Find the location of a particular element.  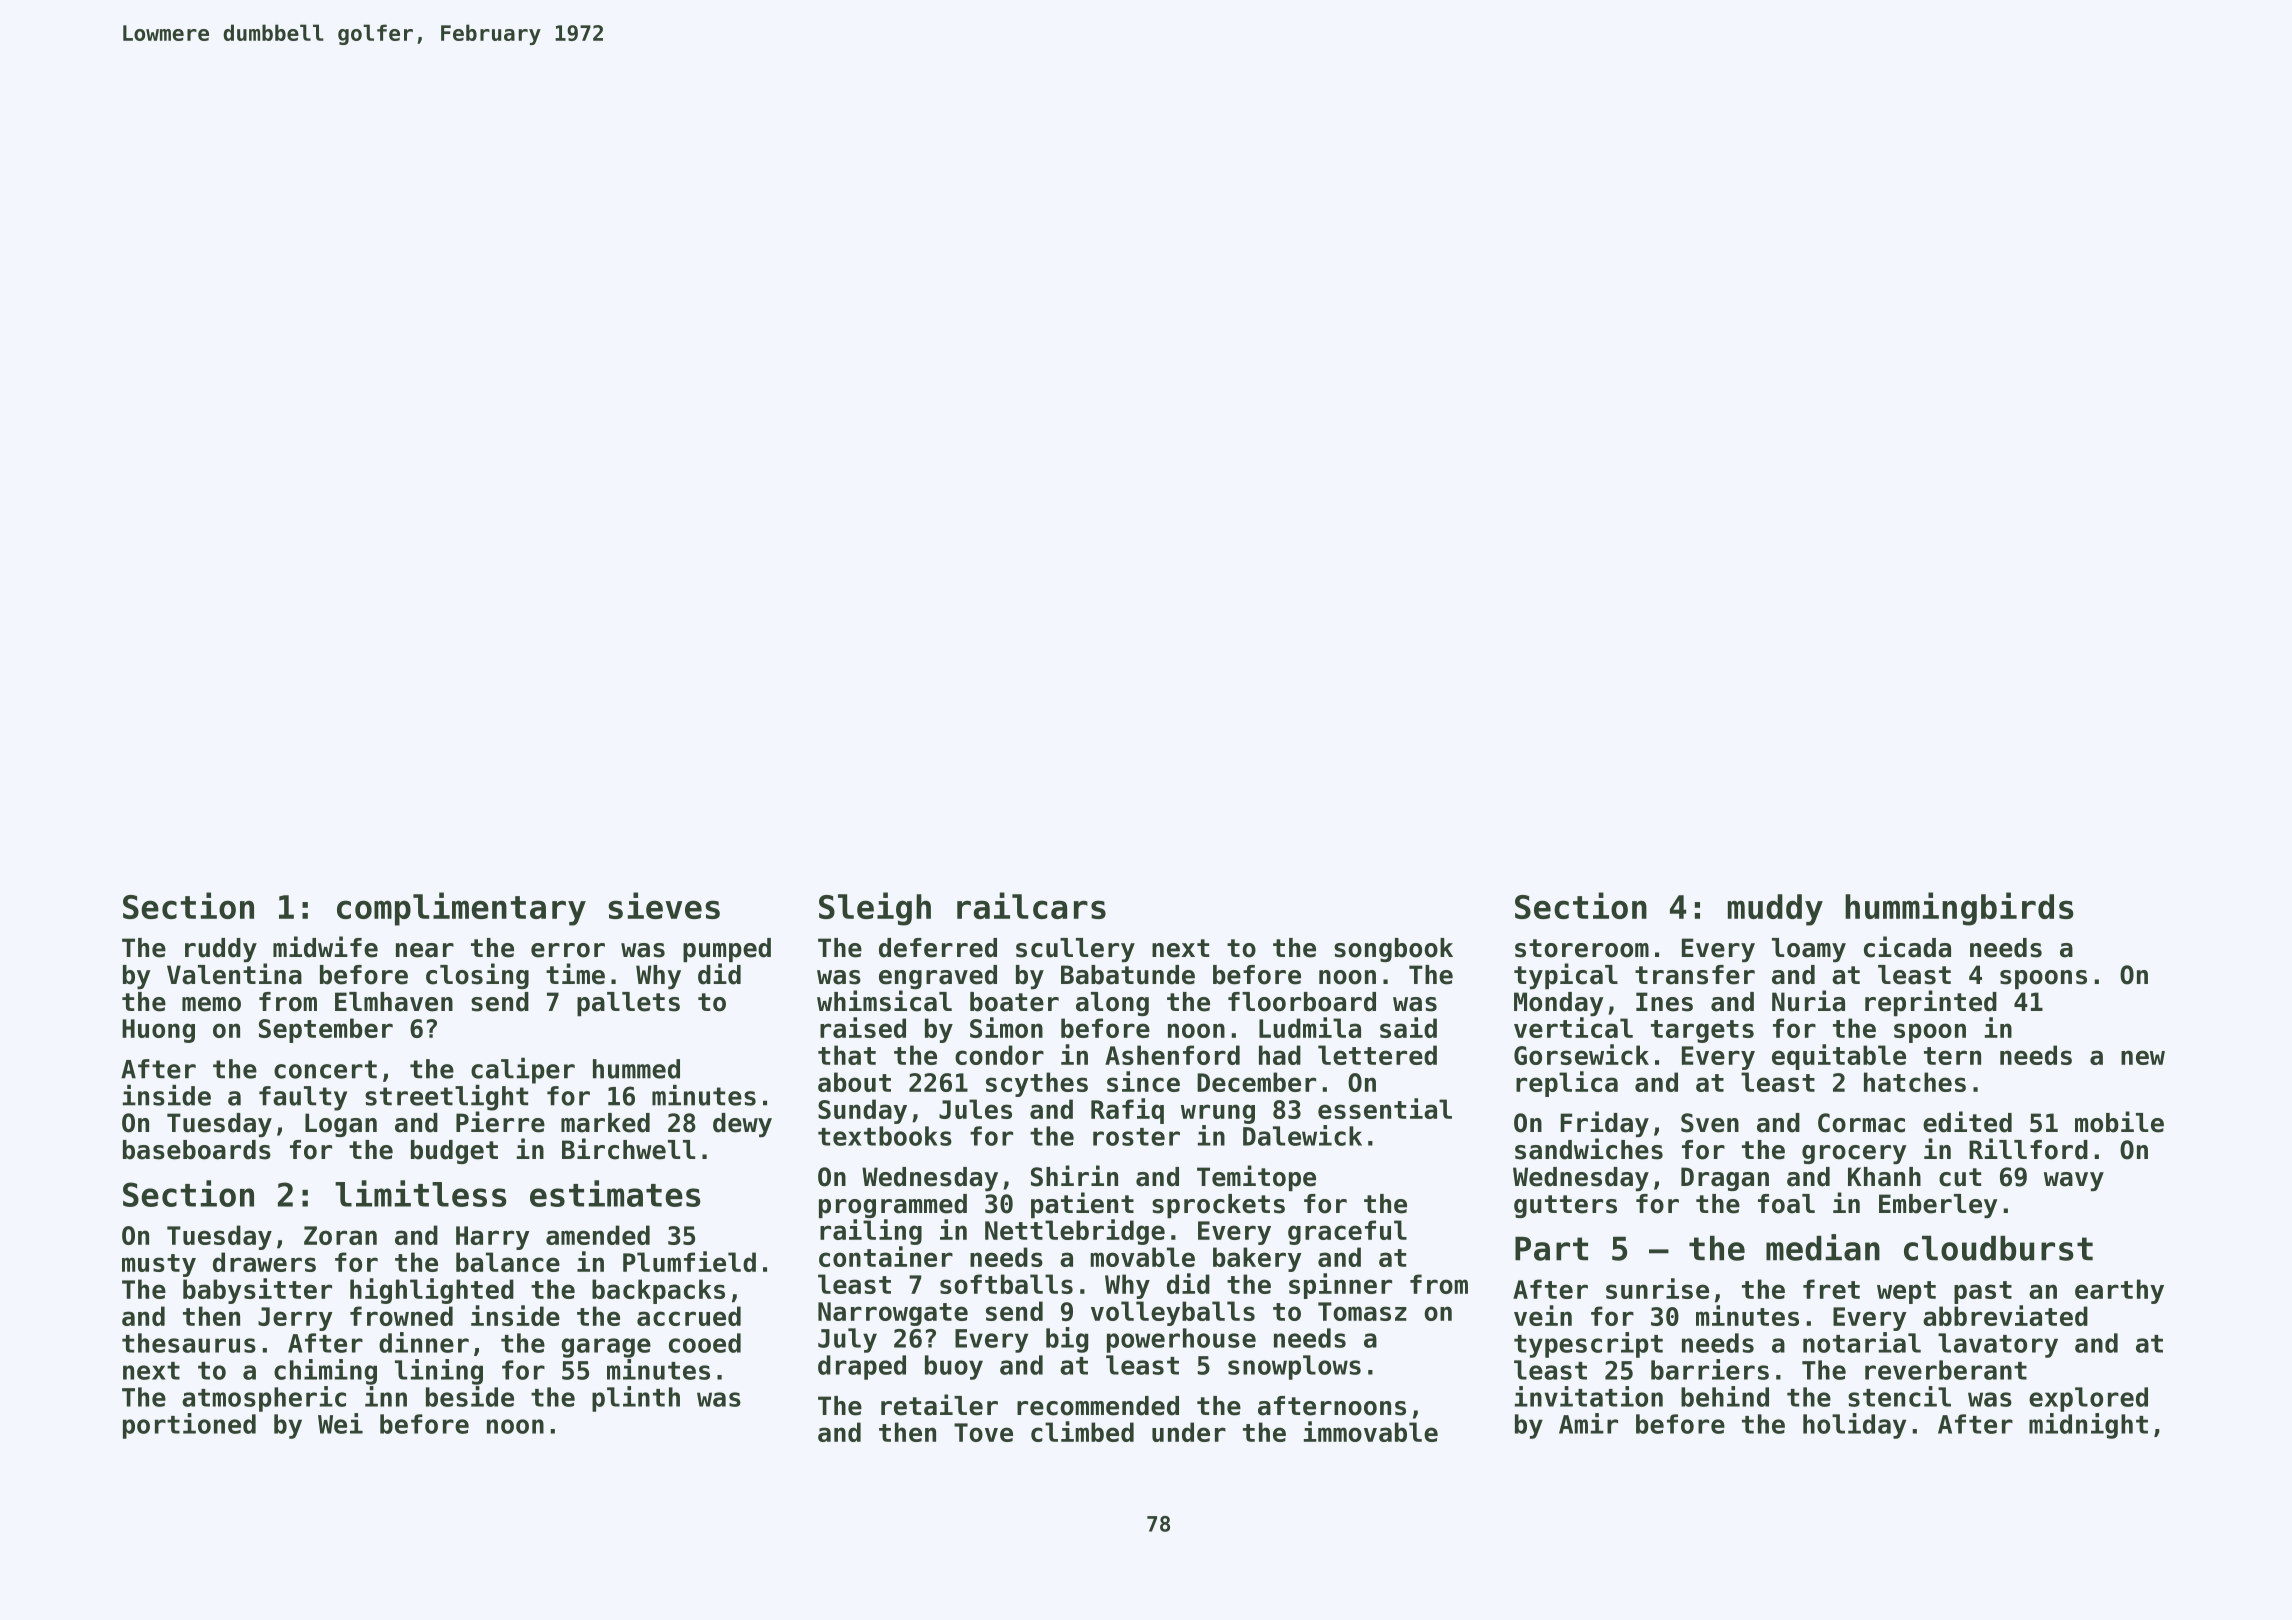

plinth is located at coordinates (636, 1399).
